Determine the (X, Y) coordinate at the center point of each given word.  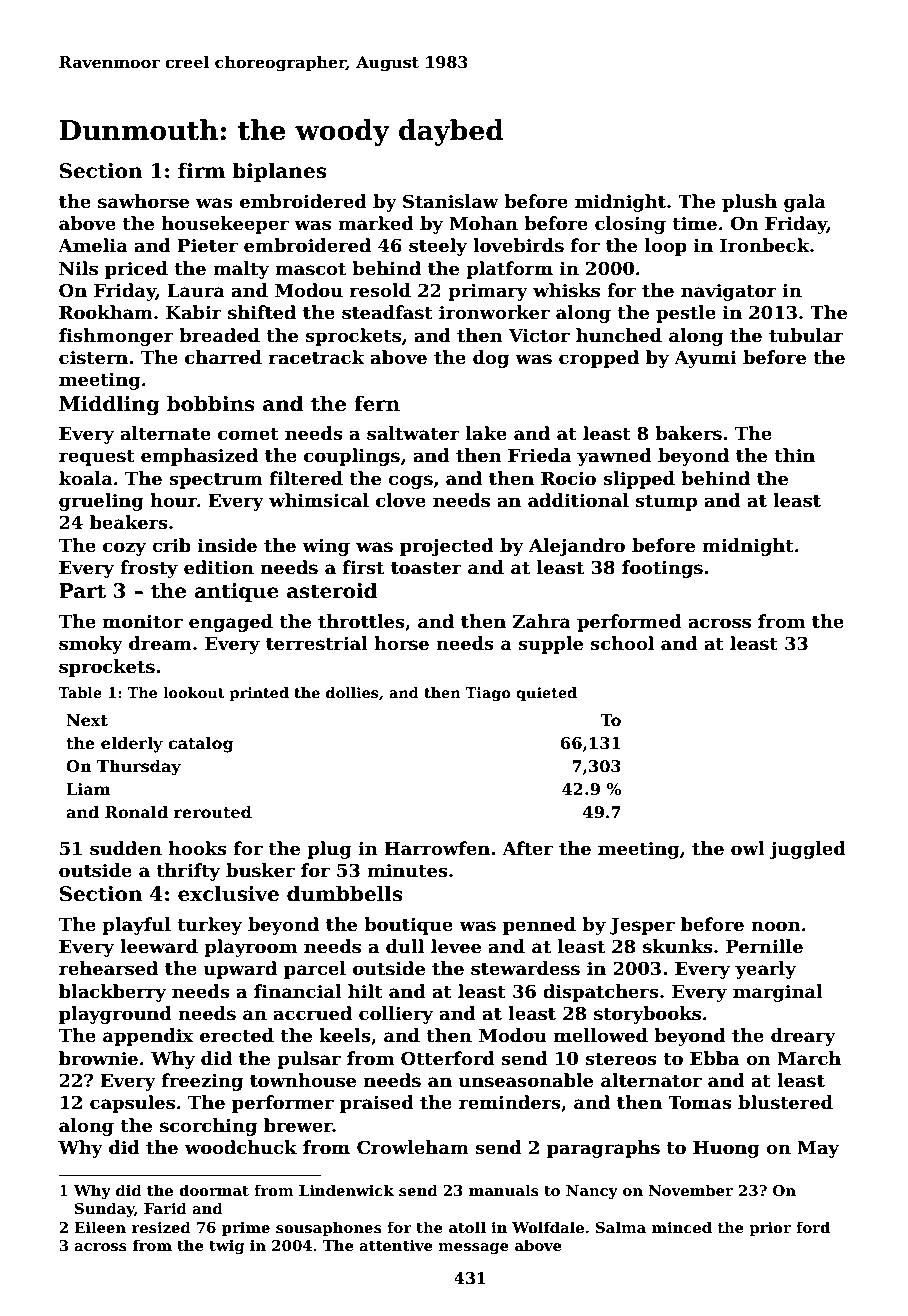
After (527, 848)
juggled (807, 850)
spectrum (216, 481)
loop (666, 247)
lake (486, 433)
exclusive (228, 893)
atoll (467, 1227)
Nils (78, 268)
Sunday (105, 1209)
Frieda (539, 455)
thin (794, 455)
